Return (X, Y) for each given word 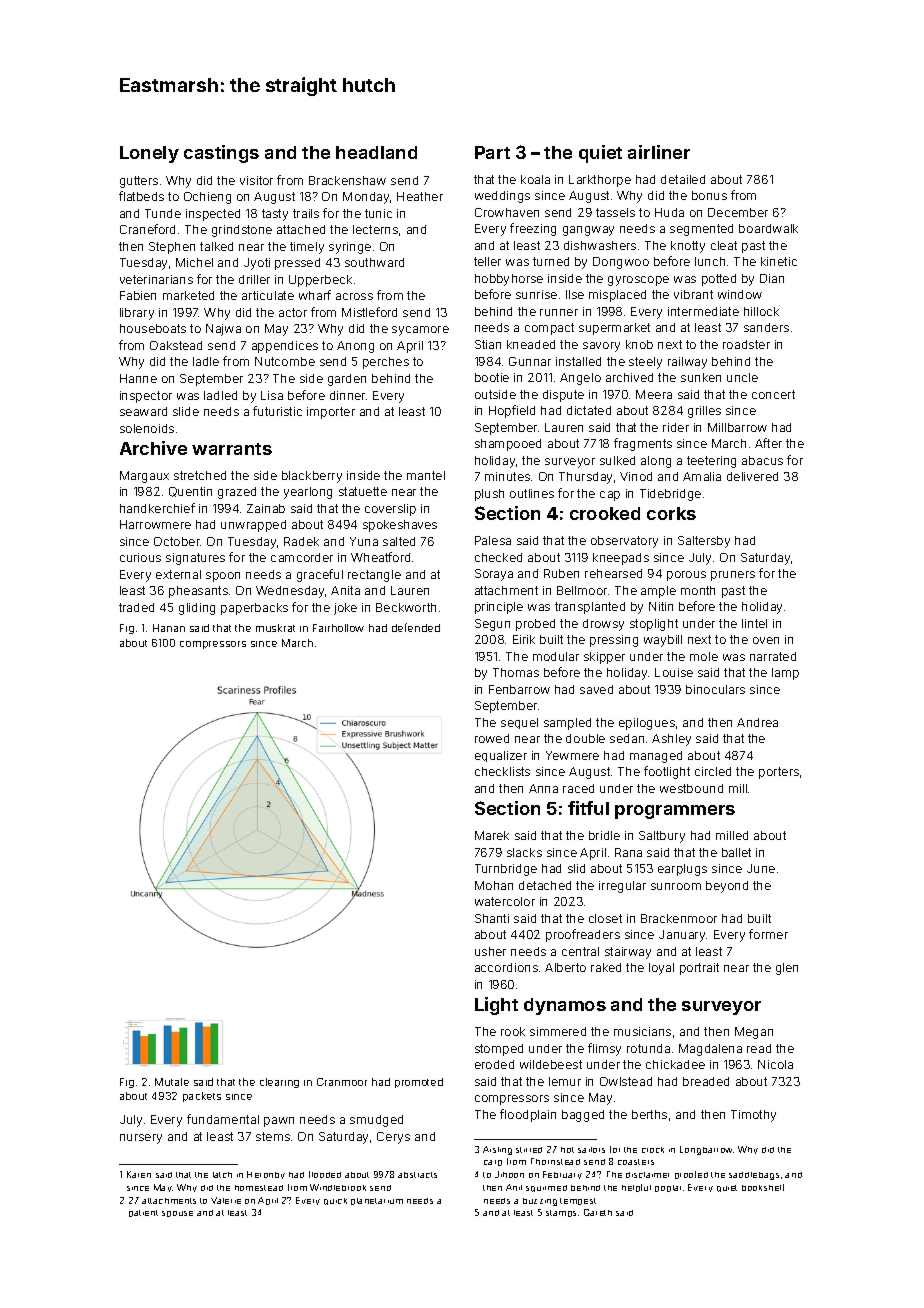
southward (374, 262)
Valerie (226, 1200)
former (768, 934)
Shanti (492, 918)
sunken (701, 377)
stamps (561, 1213)
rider (676, 427)
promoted (419, 1083)
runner (559, 312)
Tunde (163, 213)
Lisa (272, 395)
